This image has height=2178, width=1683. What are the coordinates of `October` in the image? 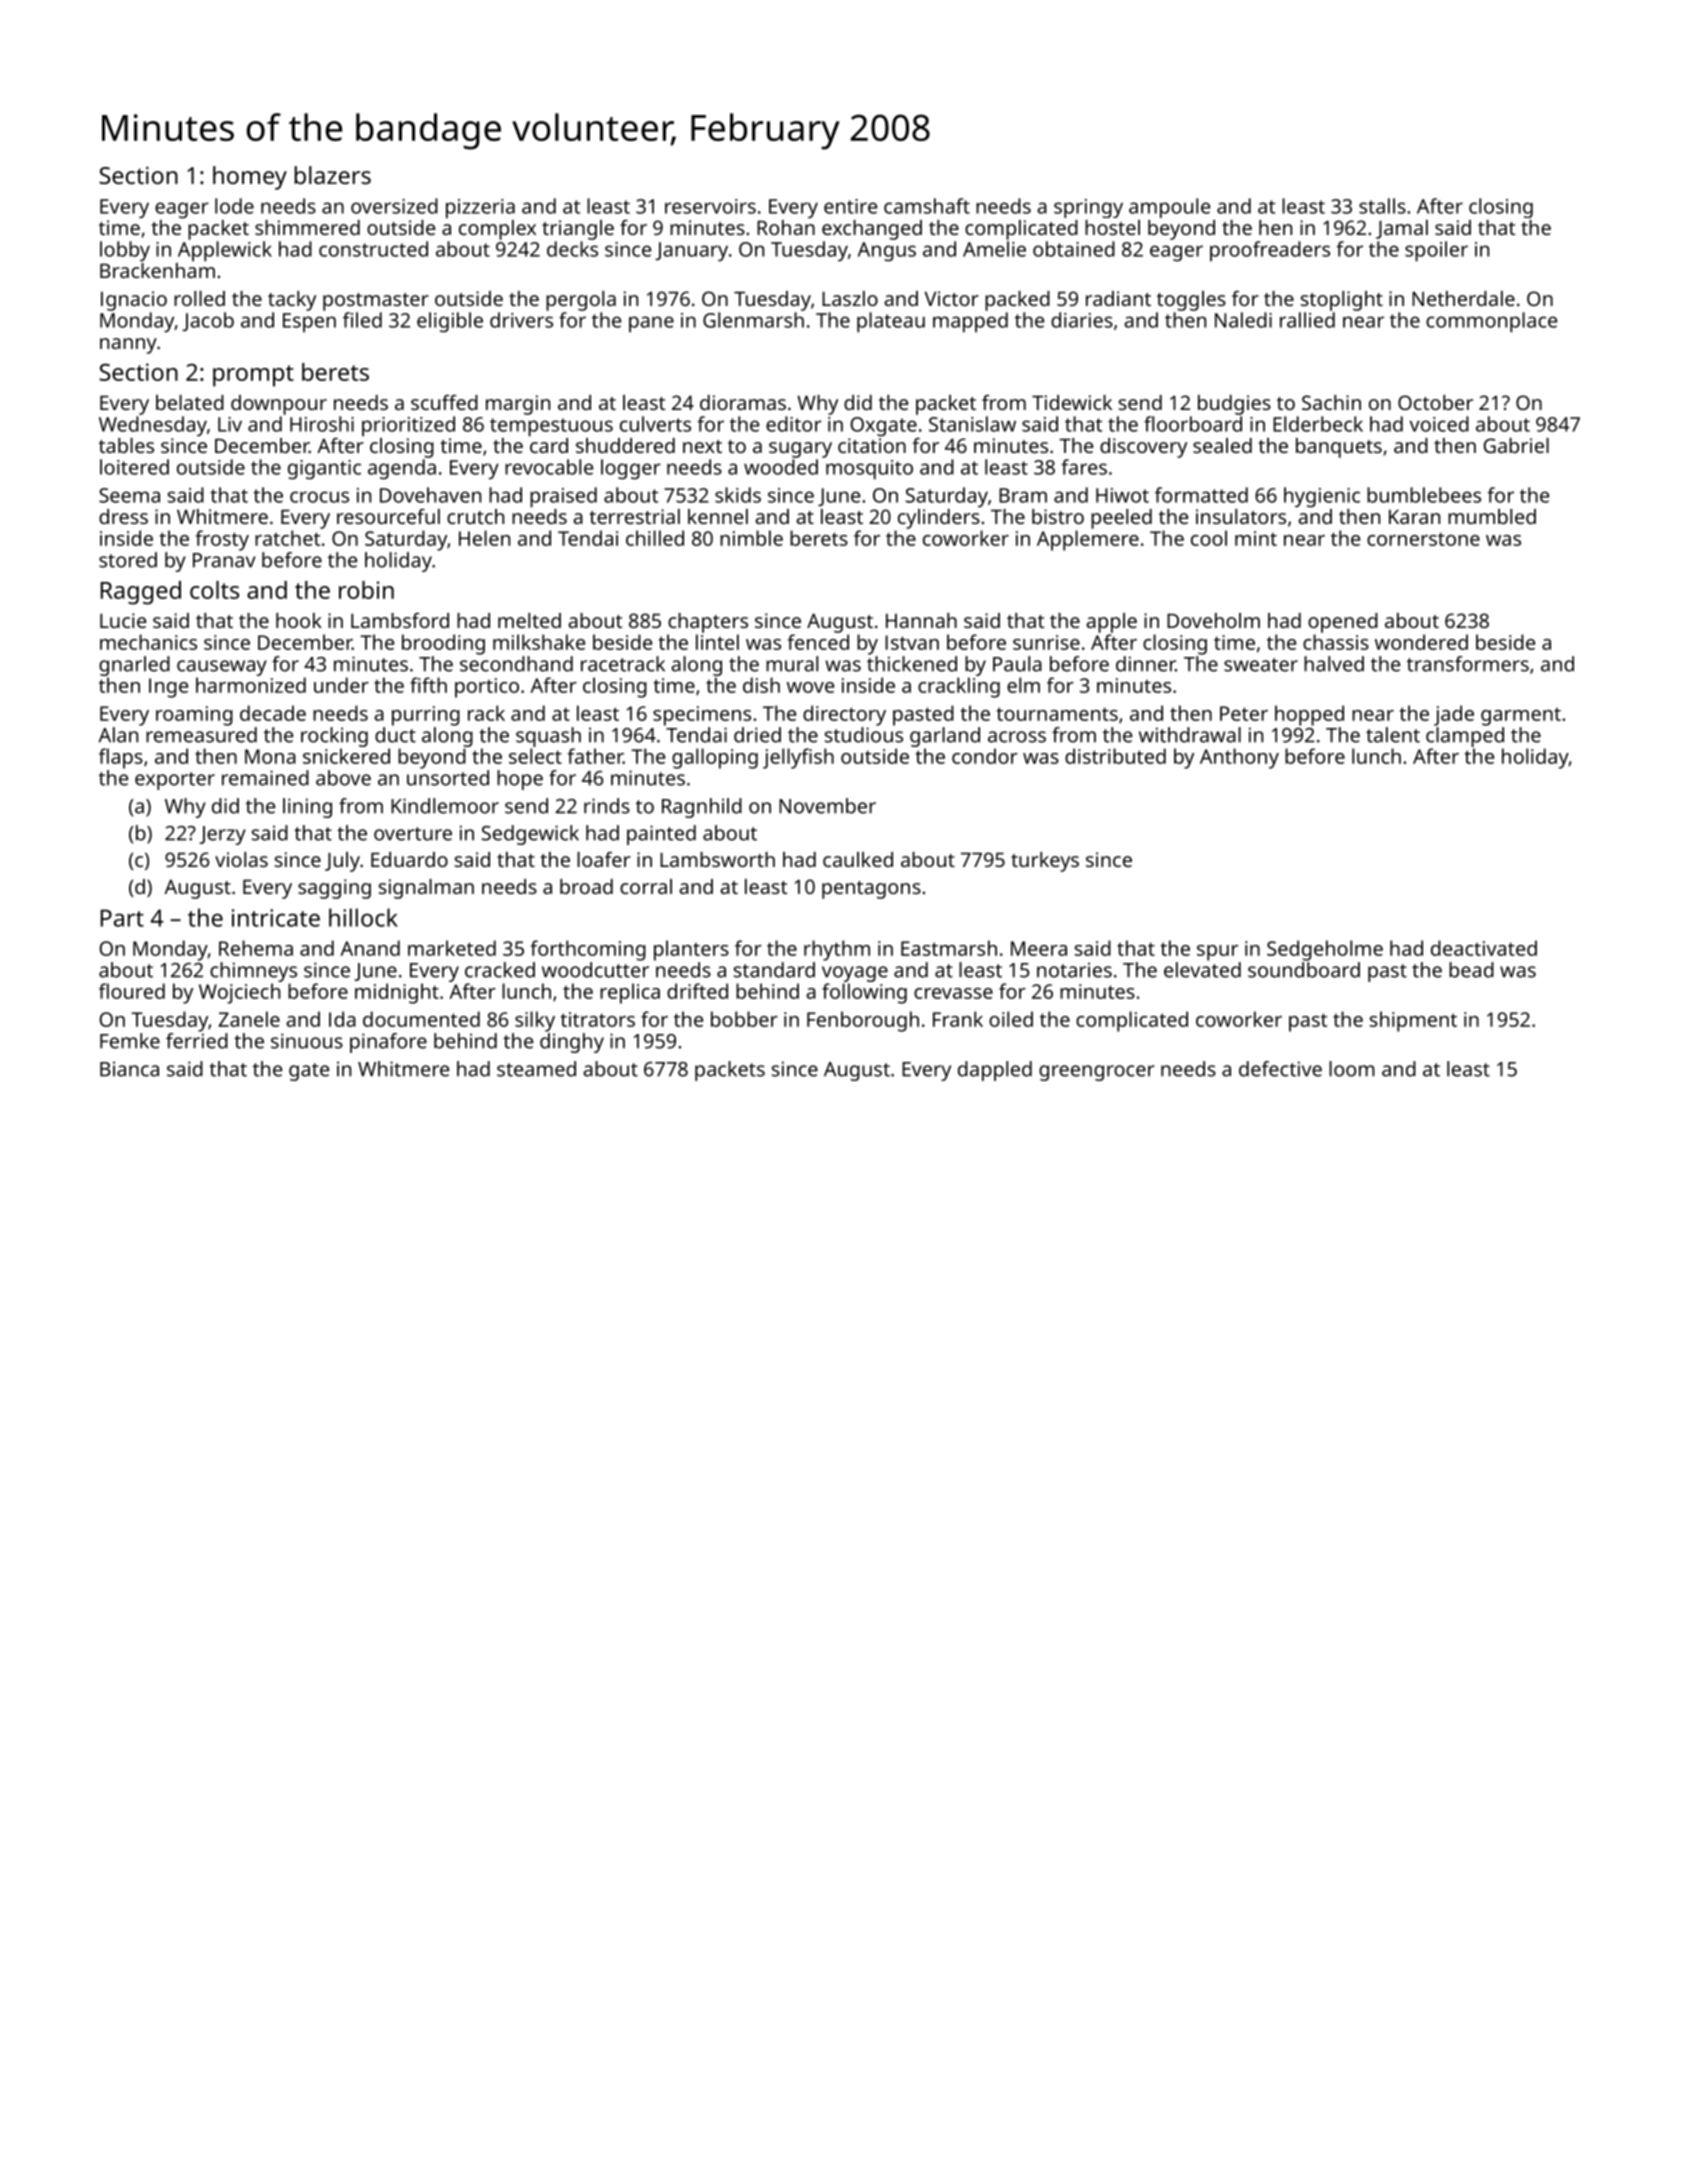 It's located at (1435, 402).
